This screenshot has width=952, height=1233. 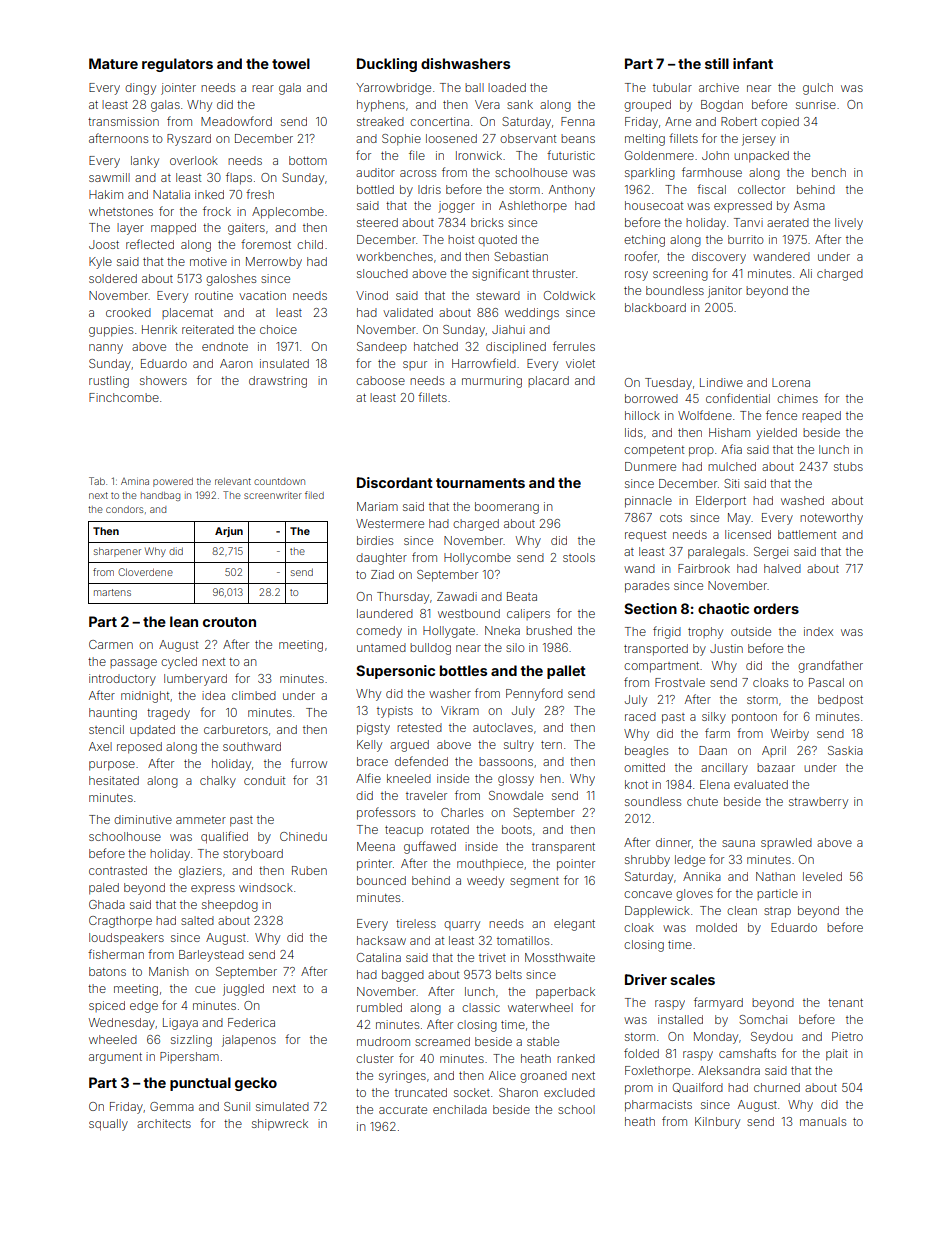 What do you see at coordinates (721, 502) in the screenshot?
I see `Elderport` at bounding box center [721, 502].
